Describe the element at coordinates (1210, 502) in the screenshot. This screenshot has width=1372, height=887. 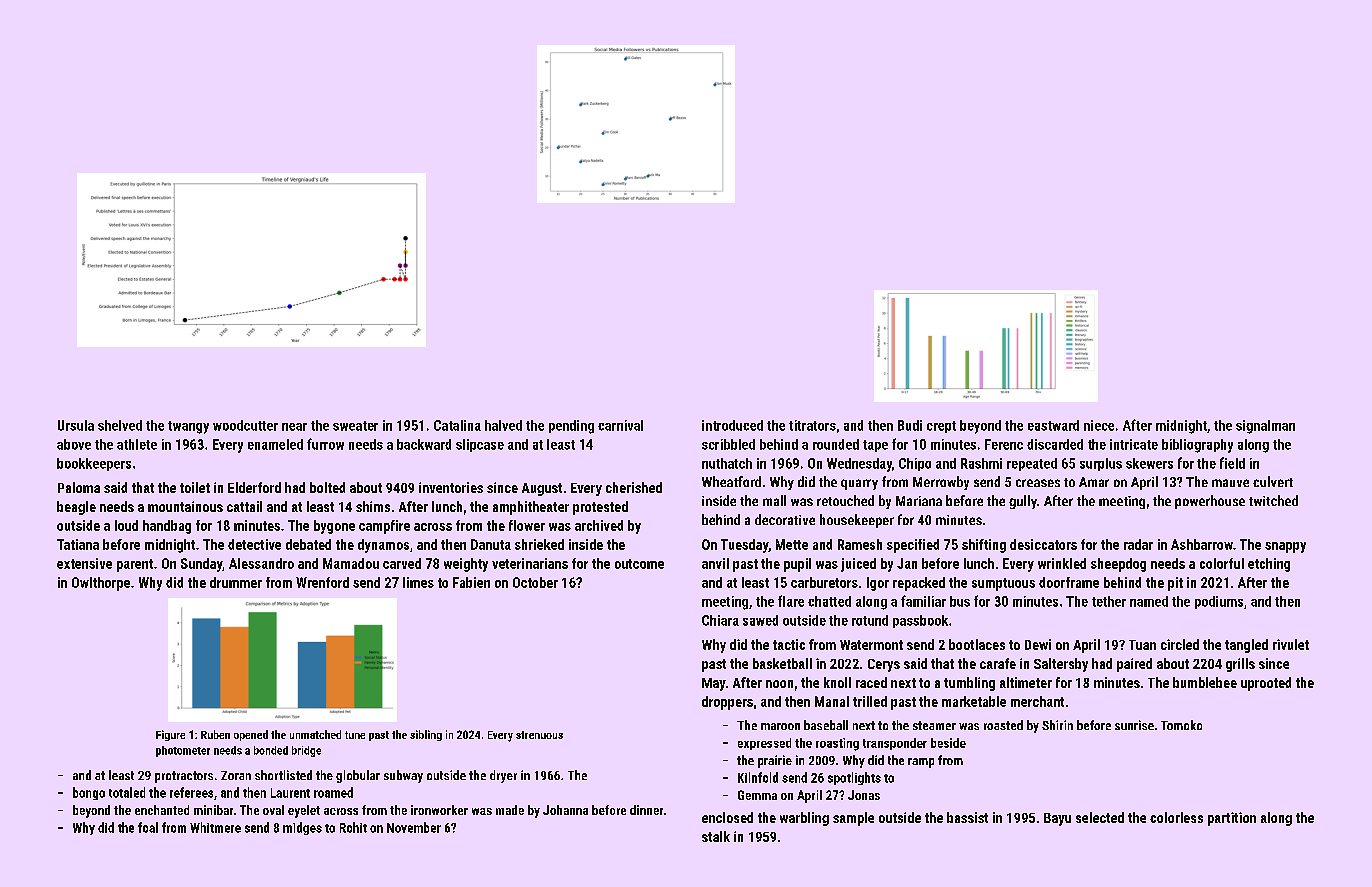
I see `powerhouse` at that location.
